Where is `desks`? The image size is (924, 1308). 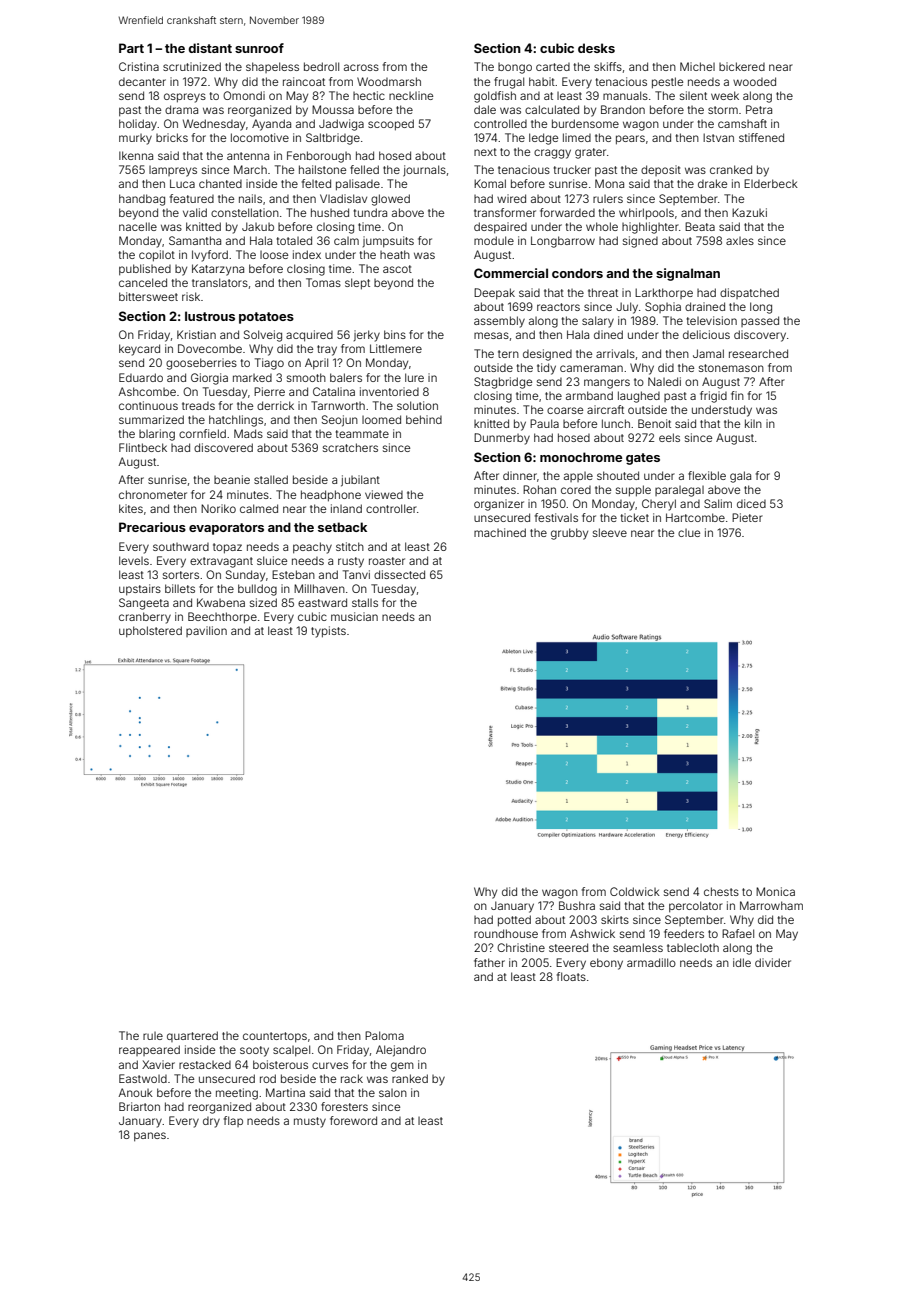 desks is located at coordinates (596, 48).
